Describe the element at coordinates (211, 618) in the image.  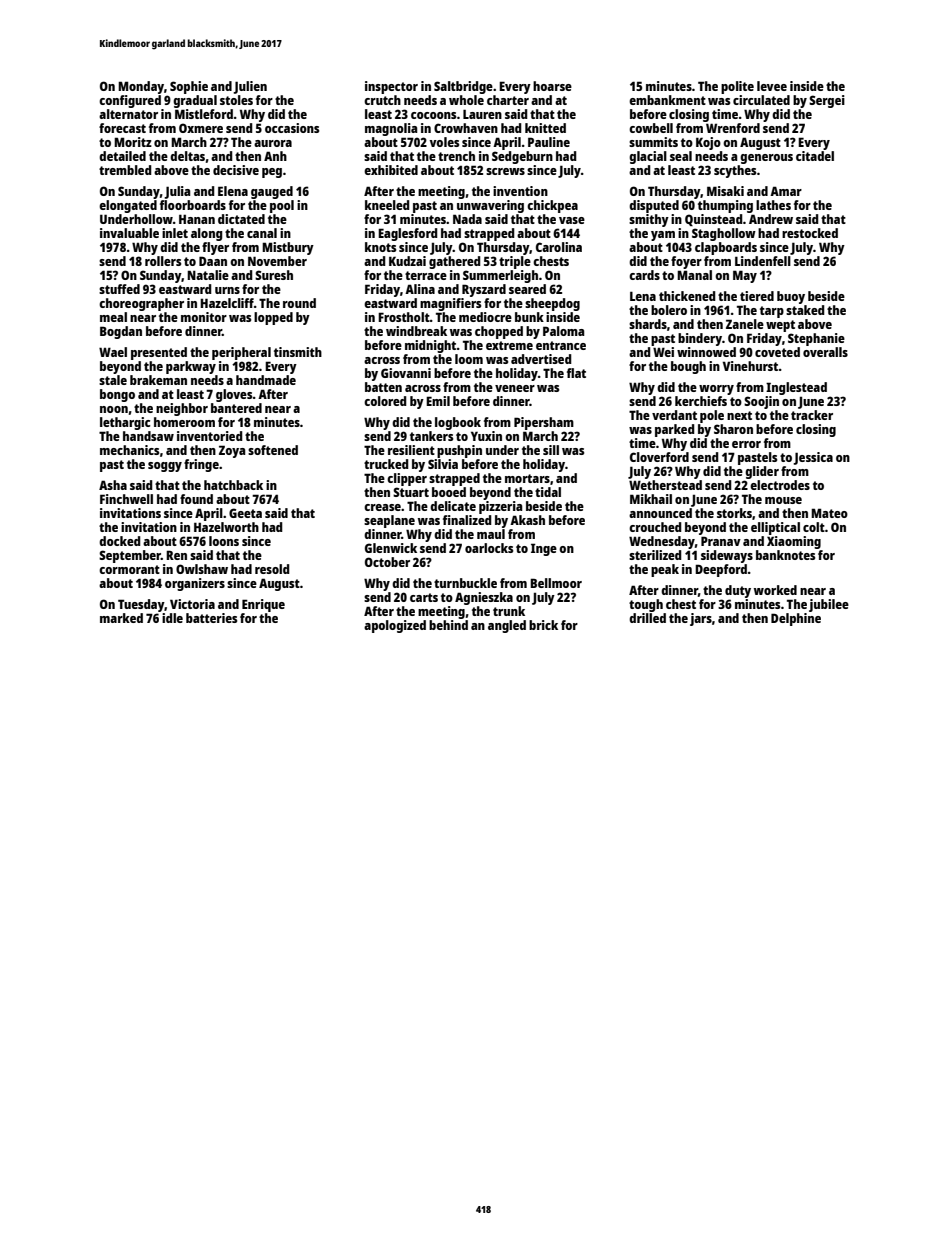
I see `batteries` at that location.
